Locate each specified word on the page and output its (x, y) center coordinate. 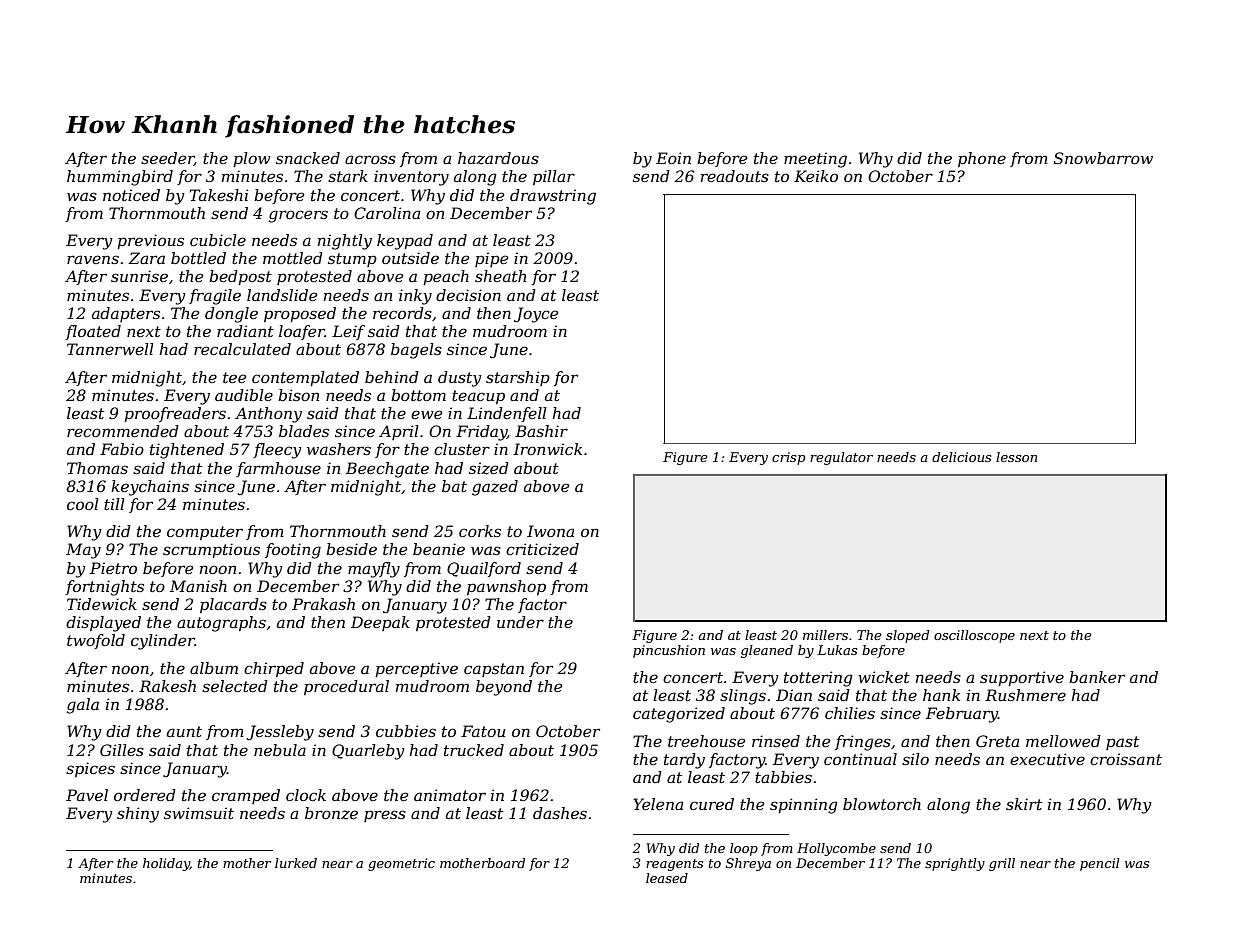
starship (518, 378)
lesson (1016, 457)
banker (1097, 677)
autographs (221, 624)
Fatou (483, 731)
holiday (166, 864)
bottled (198, 258)
